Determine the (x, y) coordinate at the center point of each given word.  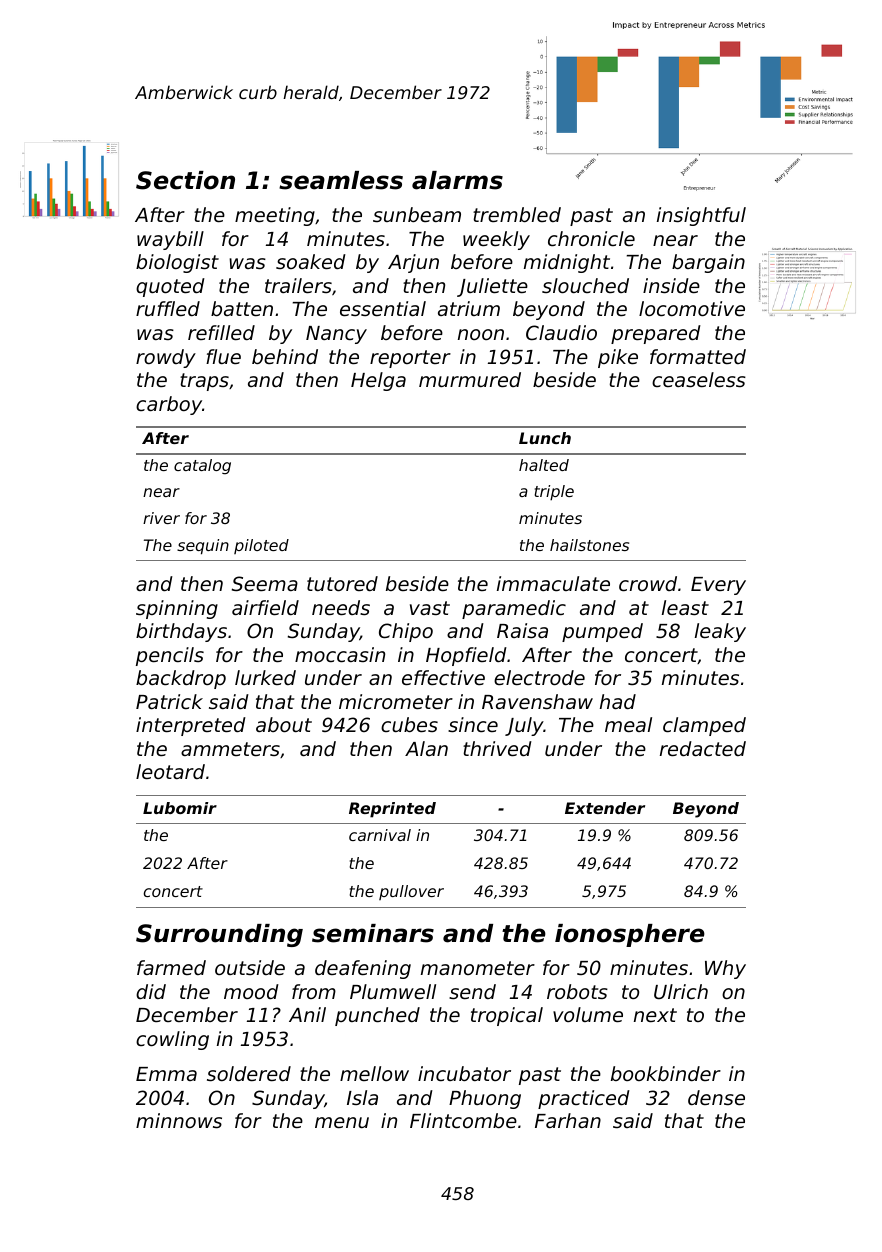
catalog (202, 467)
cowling (172, 1040)
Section (185, 180)
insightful (701, 216)
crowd (648, 583)
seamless (341, 180)
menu (342, 1122)
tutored (342, 583)
